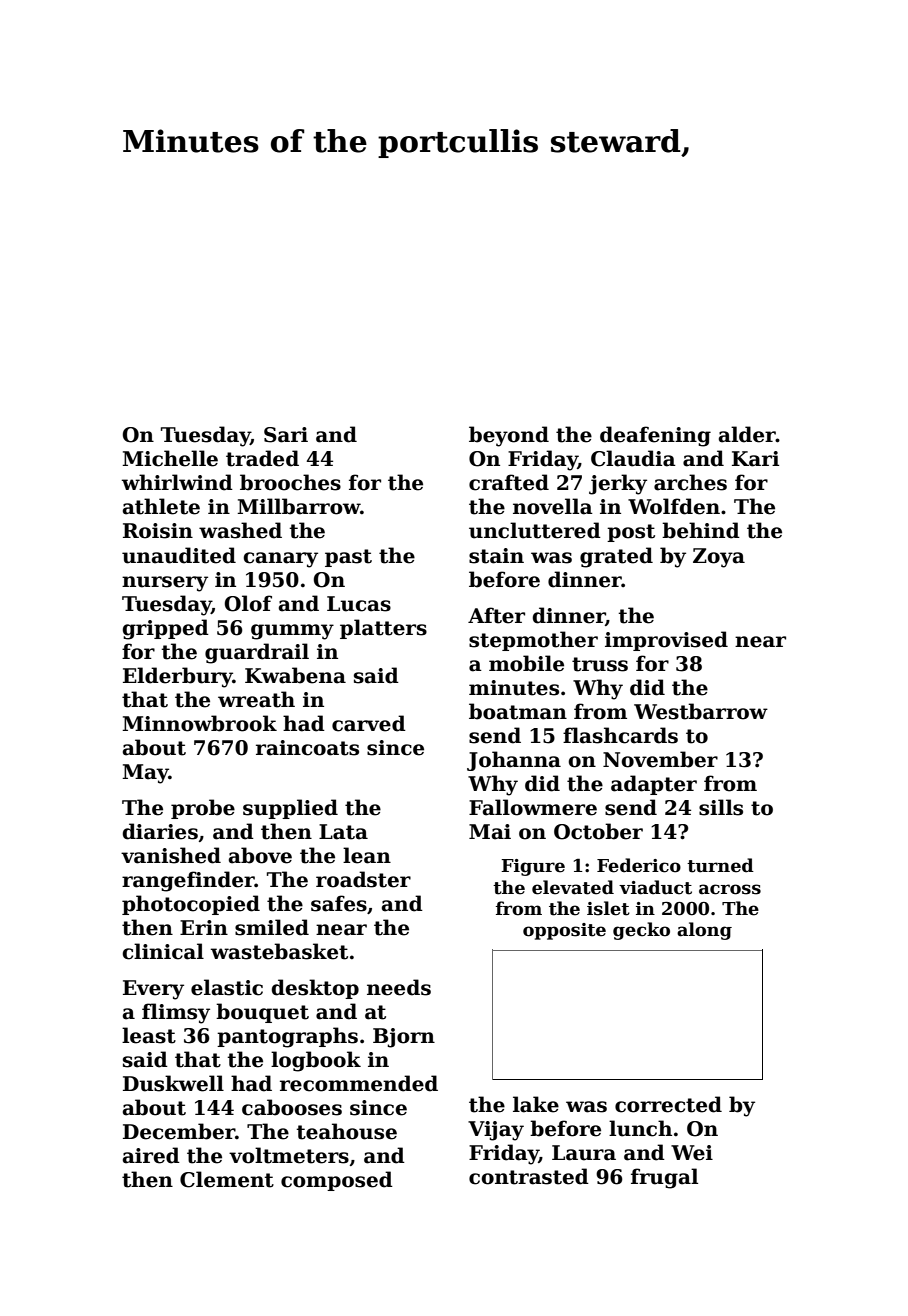 The height and width of the screenshot is (1316, 908). Describe the element at coordinates (256, 699) in the screenshot. I see `wreath` at that location.
